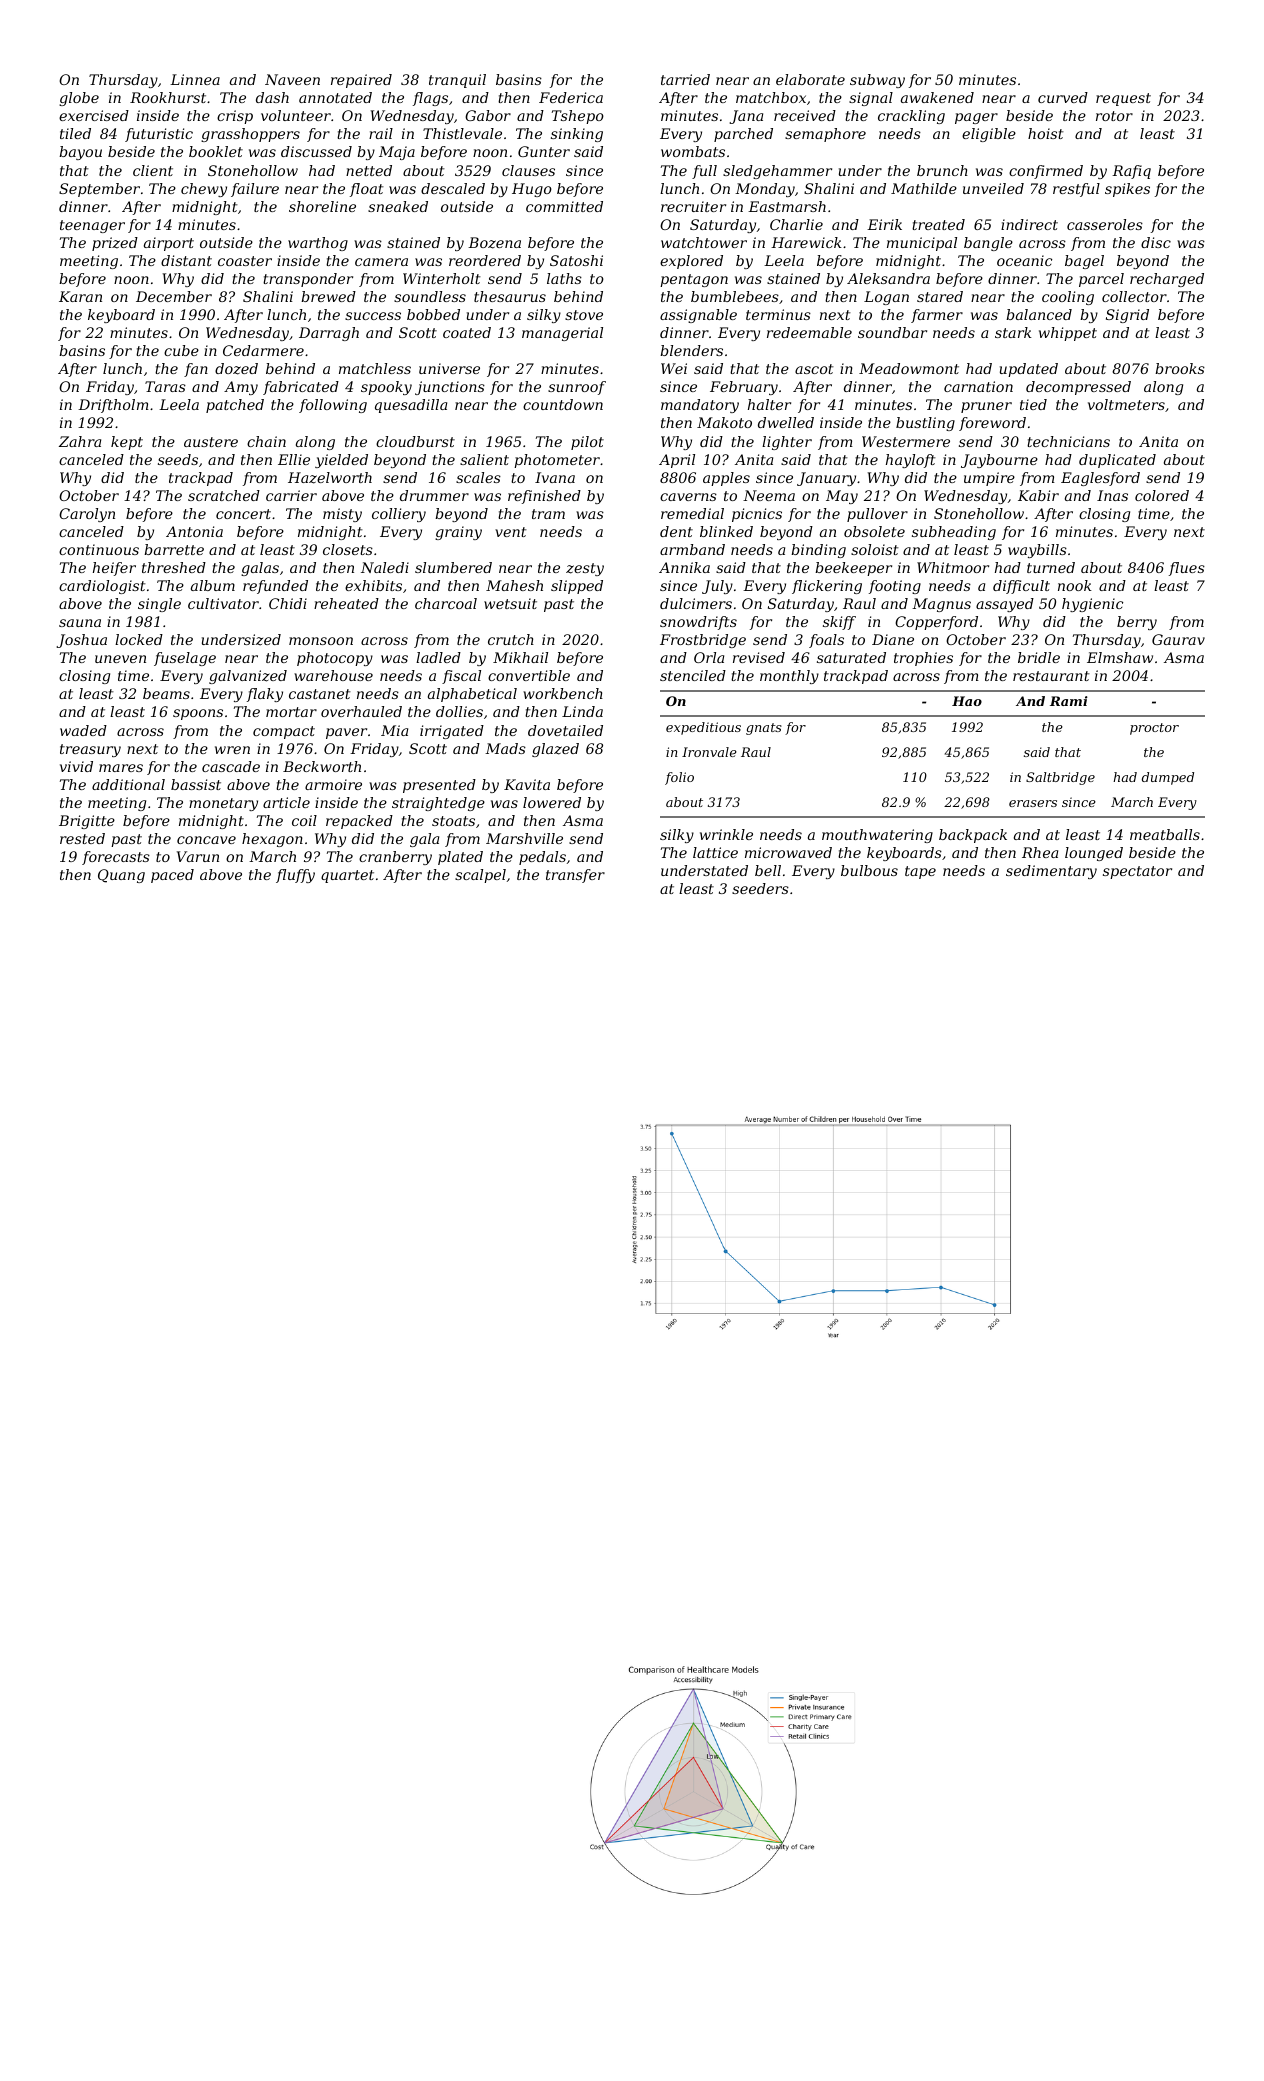  Describe the element at coordinates (116, 858) in the screenshot. I see `forecasts` at that location.
